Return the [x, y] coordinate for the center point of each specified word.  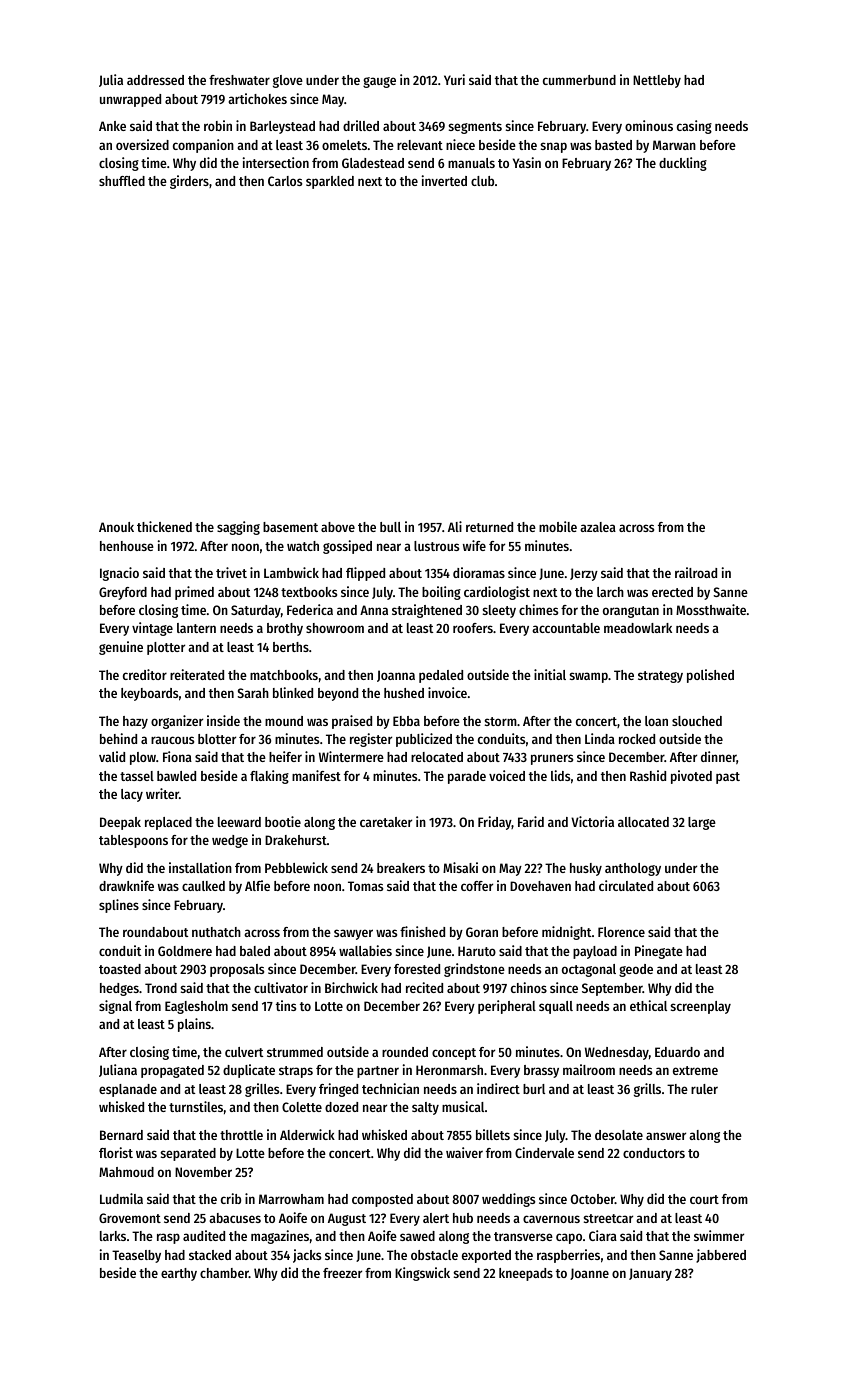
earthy [179, 1274]
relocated [437, 757]
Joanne [589, 1274]
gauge [379, 82]
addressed [155, 80]
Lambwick [291, 572]
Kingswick [422, 1274]
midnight [566, 933]
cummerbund [579, 80]
